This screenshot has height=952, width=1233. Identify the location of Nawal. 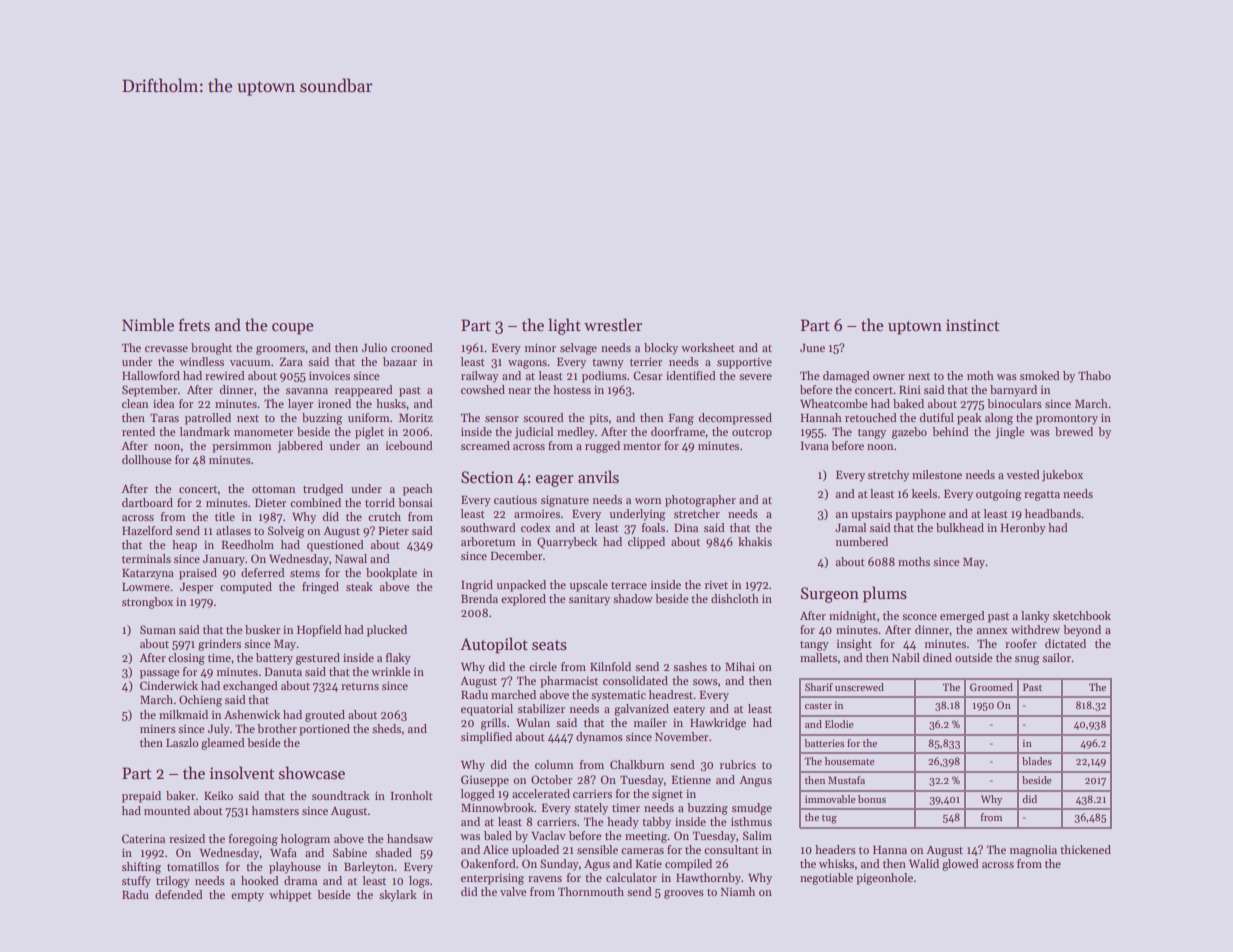
(351, 558).
